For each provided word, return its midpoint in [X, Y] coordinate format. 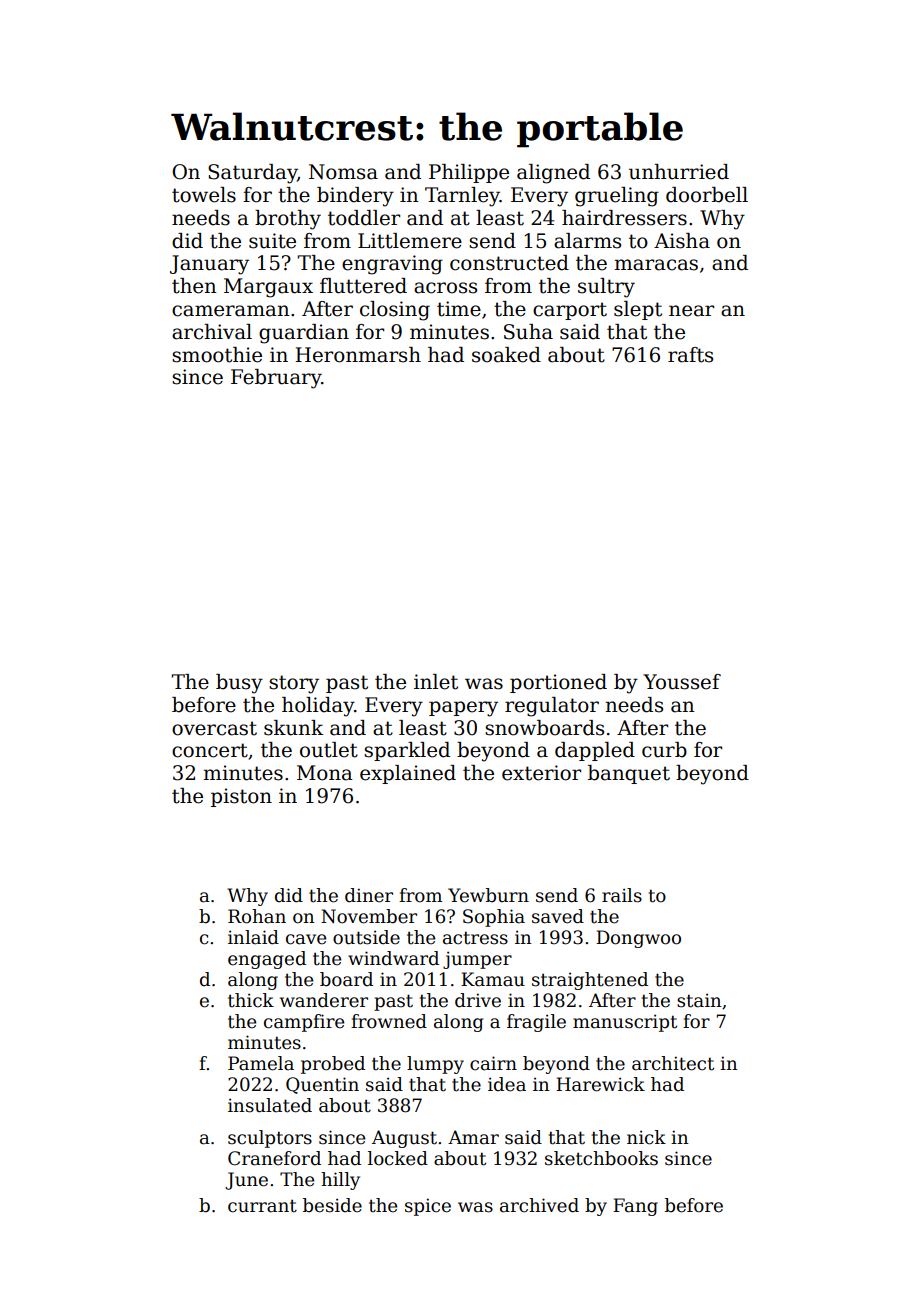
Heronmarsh [358, 355]
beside [332, 1205]
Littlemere [410, 241]
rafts [690, 355]
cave [306, 939]
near [691, 311]
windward [393, 958]
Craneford [274, 1158]
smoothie [217, 355]
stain [699, 1000]
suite [272, 241]
